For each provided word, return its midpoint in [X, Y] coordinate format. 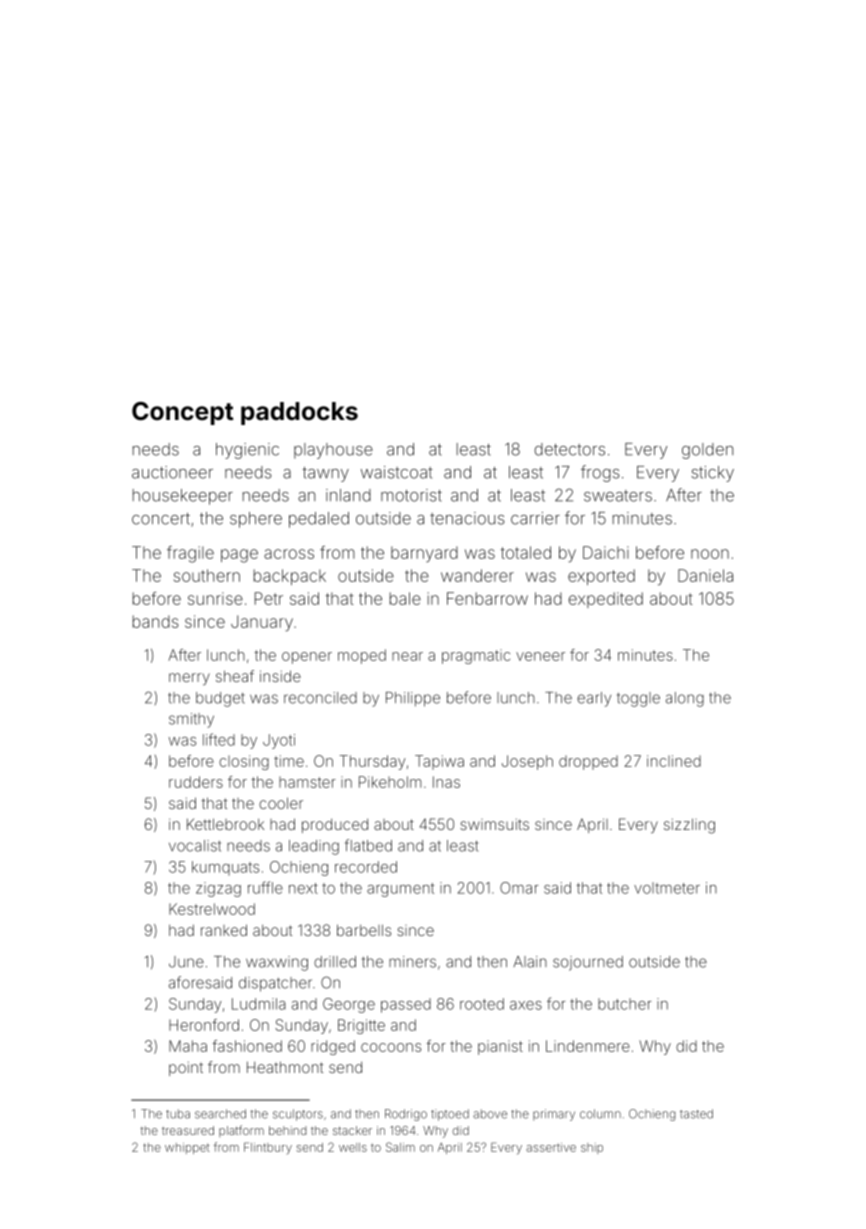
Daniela [705, 575]
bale [405, 598]
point [186, 1068]
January [262, 623]
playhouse [333, 451]
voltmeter [667, 888]
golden [707, 451]
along [685, 699]
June [186, 962]
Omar [519, 888]
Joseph [527, 762]
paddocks [299, 413]
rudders [196, 782]
